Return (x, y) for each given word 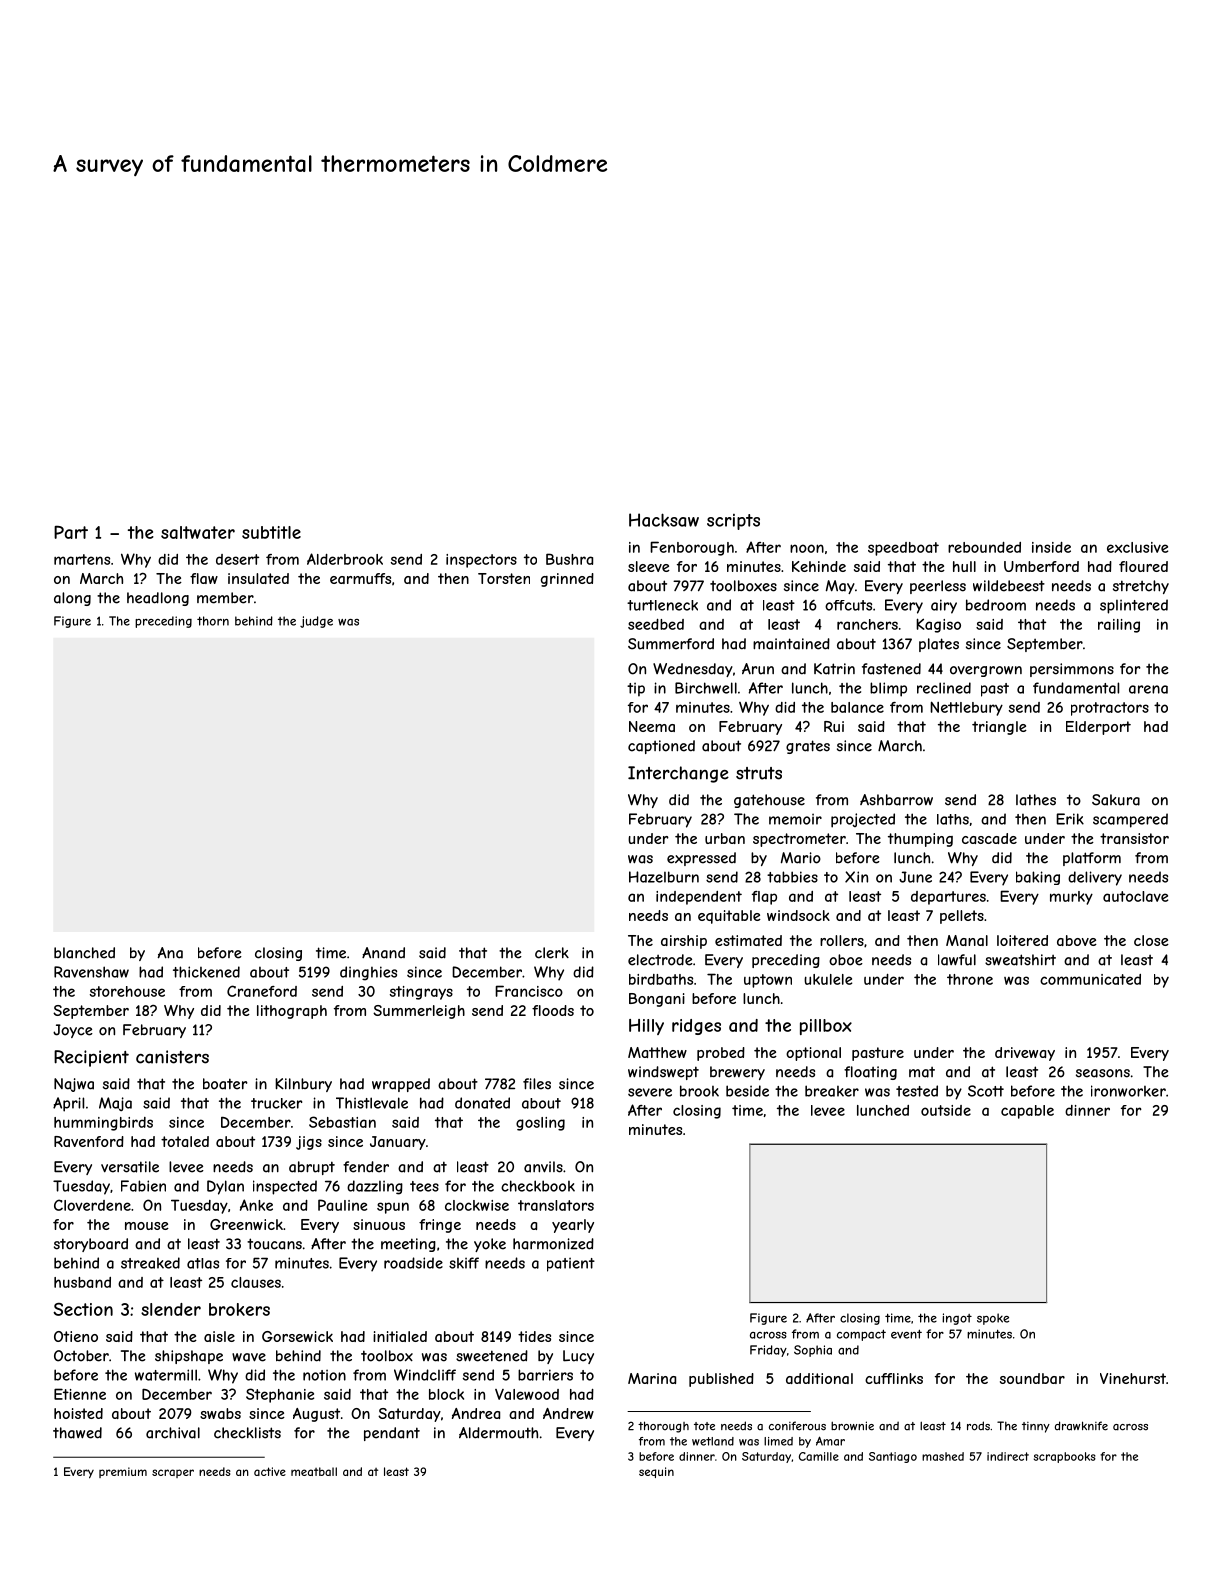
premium (123, 1472)
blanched (84, 953)
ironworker (1128, 1091)
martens (82, 559)
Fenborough (692, 548)
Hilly (646, 1027)
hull (964, 566)
